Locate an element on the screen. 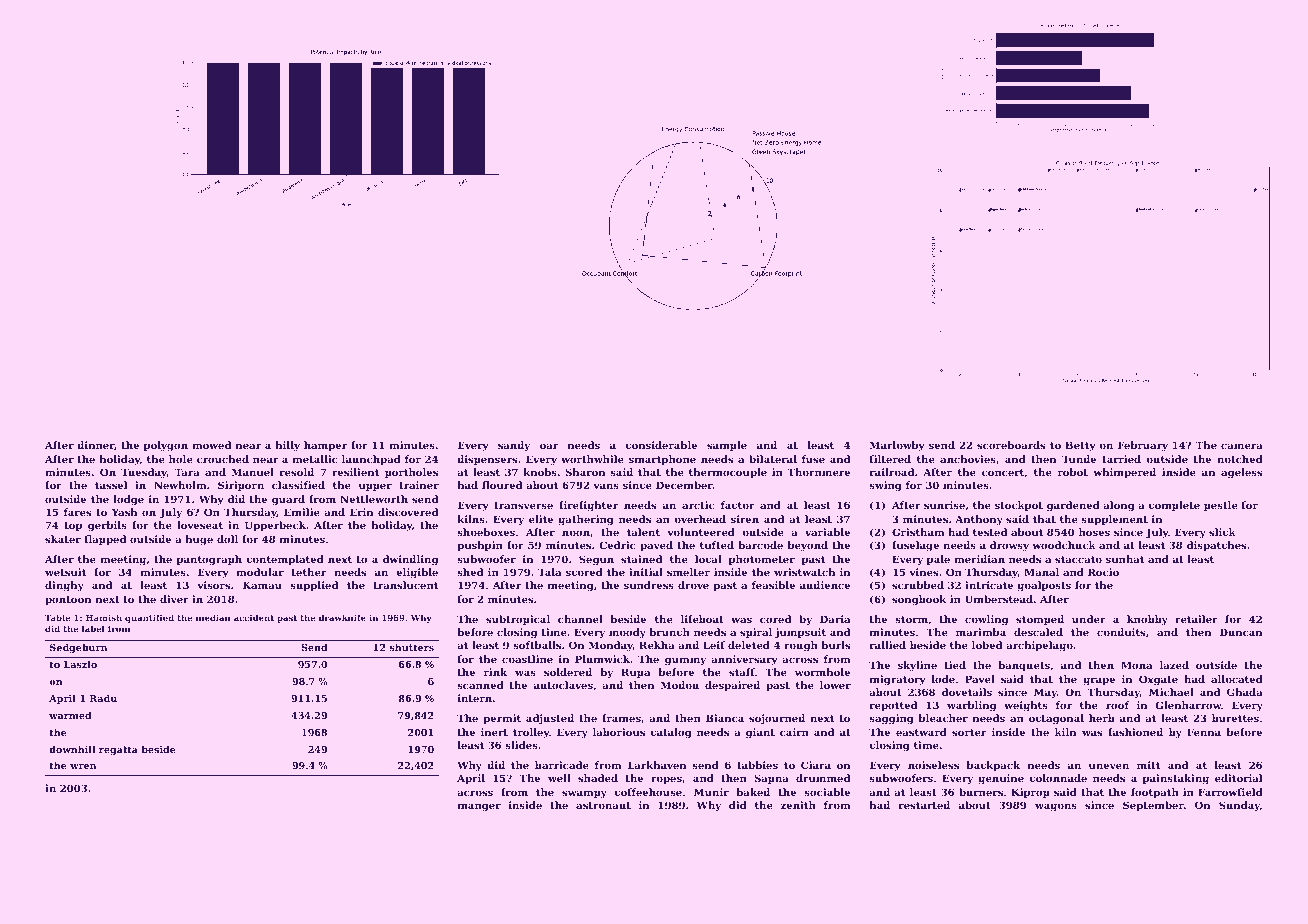  manger is located at coordinates (479, 807).
